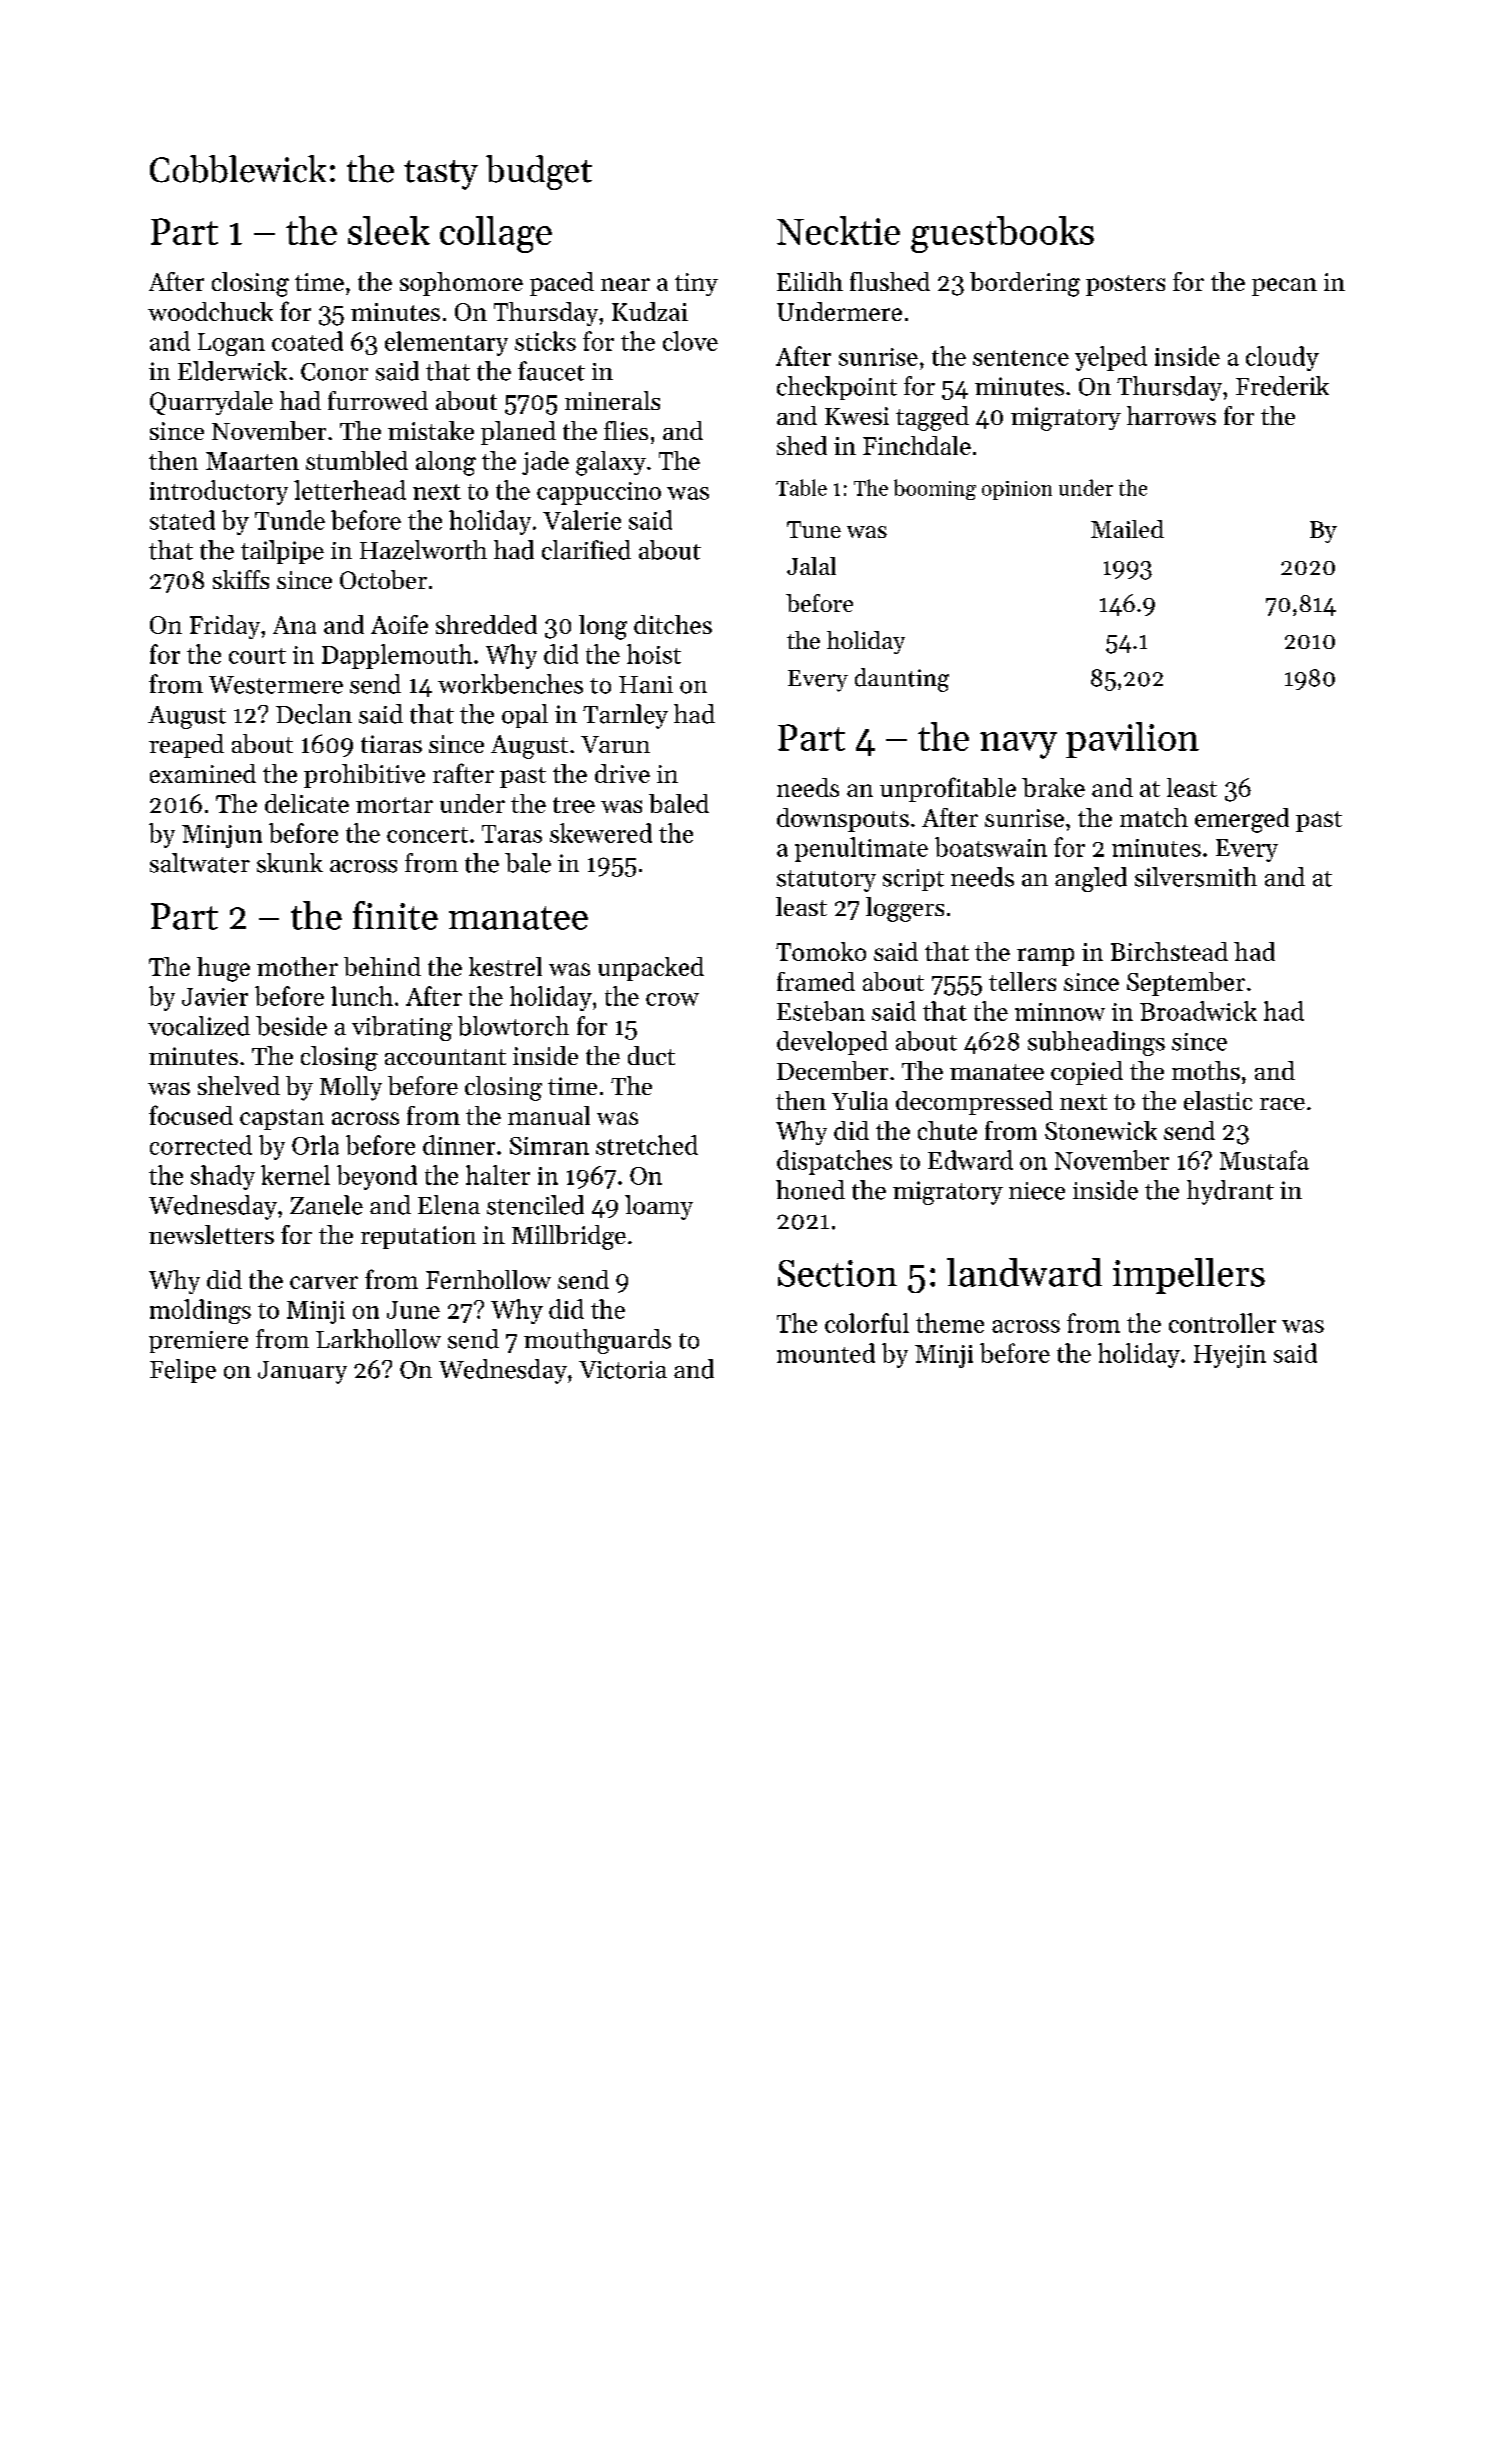 Image resolution: width=1496 pixels, height=2464 pixels. I want to click on Tunde, so click(290, 520).
